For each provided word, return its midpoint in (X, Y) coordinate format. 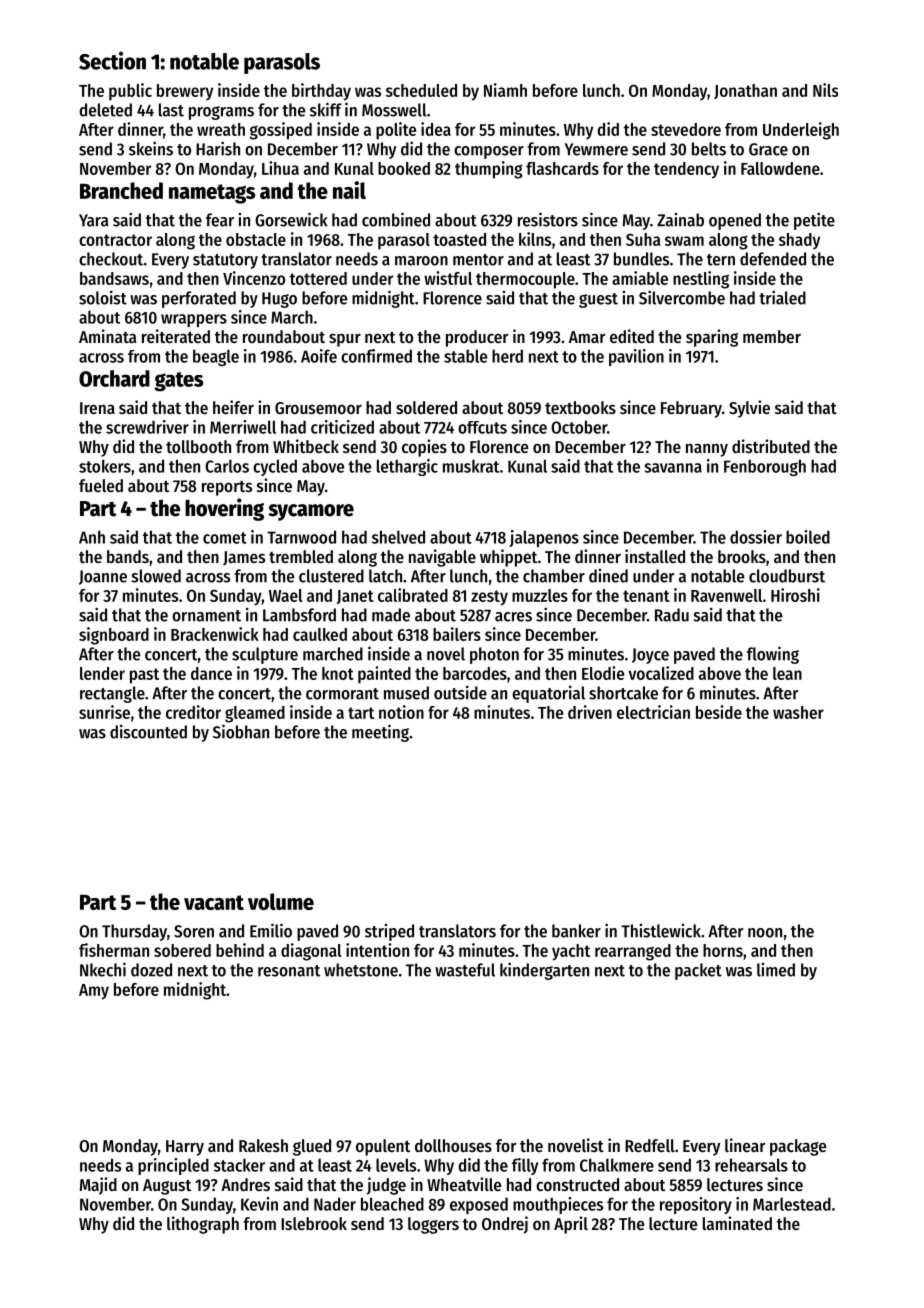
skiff (326, 109)
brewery (185, 92)
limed (776, 970)
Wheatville (464, 1184)
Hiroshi (795, 595)
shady (799, 241)
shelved (398, 537)
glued (312, 1147)
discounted (148, 731)
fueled (101, 485)
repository (696, 1205)
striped (389, 932)
